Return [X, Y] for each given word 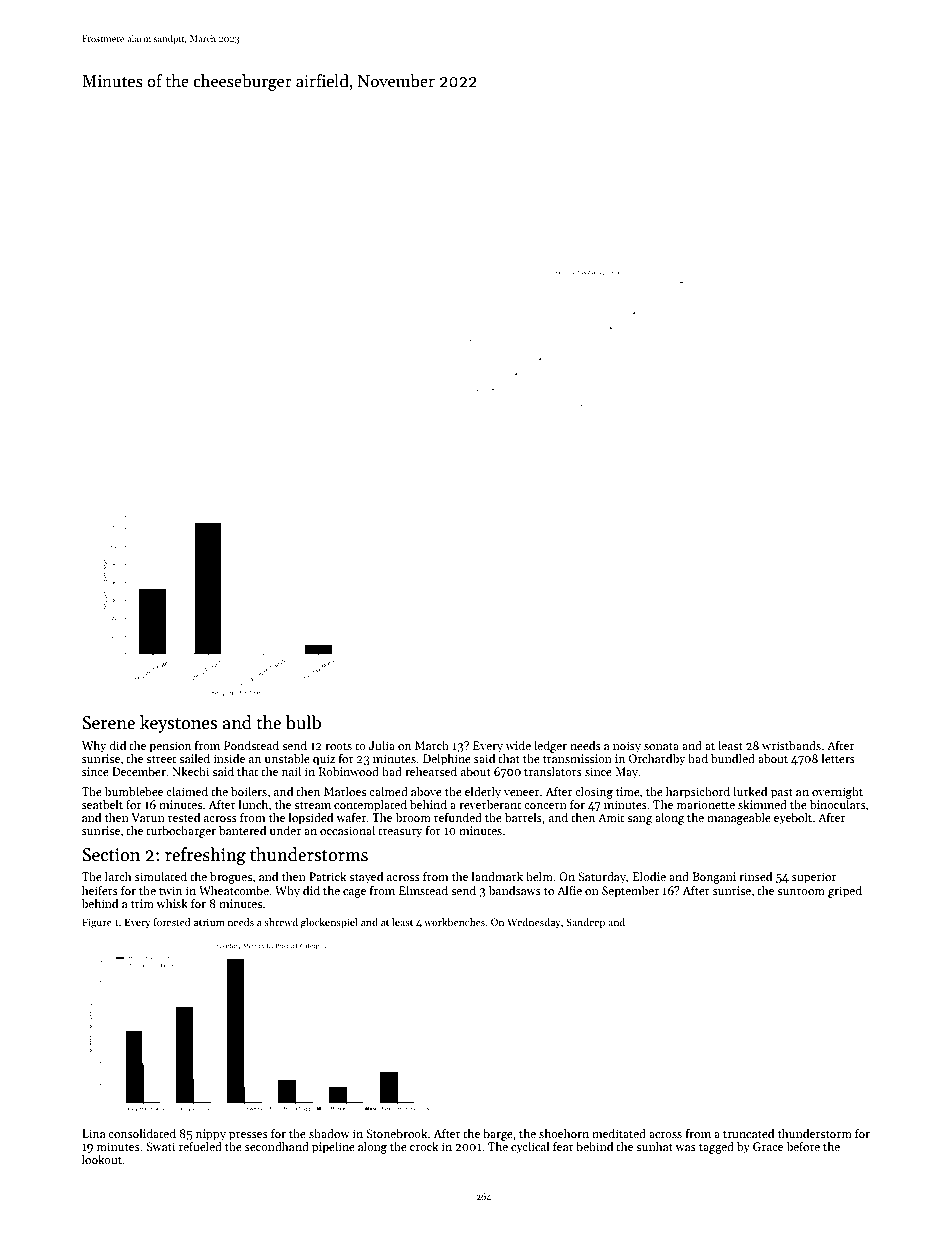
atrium [209, 922]
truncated [748, 1133]
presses [248, 1136]
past [782, 793]
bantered [242, 830]
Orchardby [657, 759]
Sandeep [585, 923]
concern [545, 806]
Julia [382, 745]
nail [291, 771]
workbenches [454, 922]
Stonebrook [397, 1133]
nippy [211, 1135]
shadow [329, 1133]
